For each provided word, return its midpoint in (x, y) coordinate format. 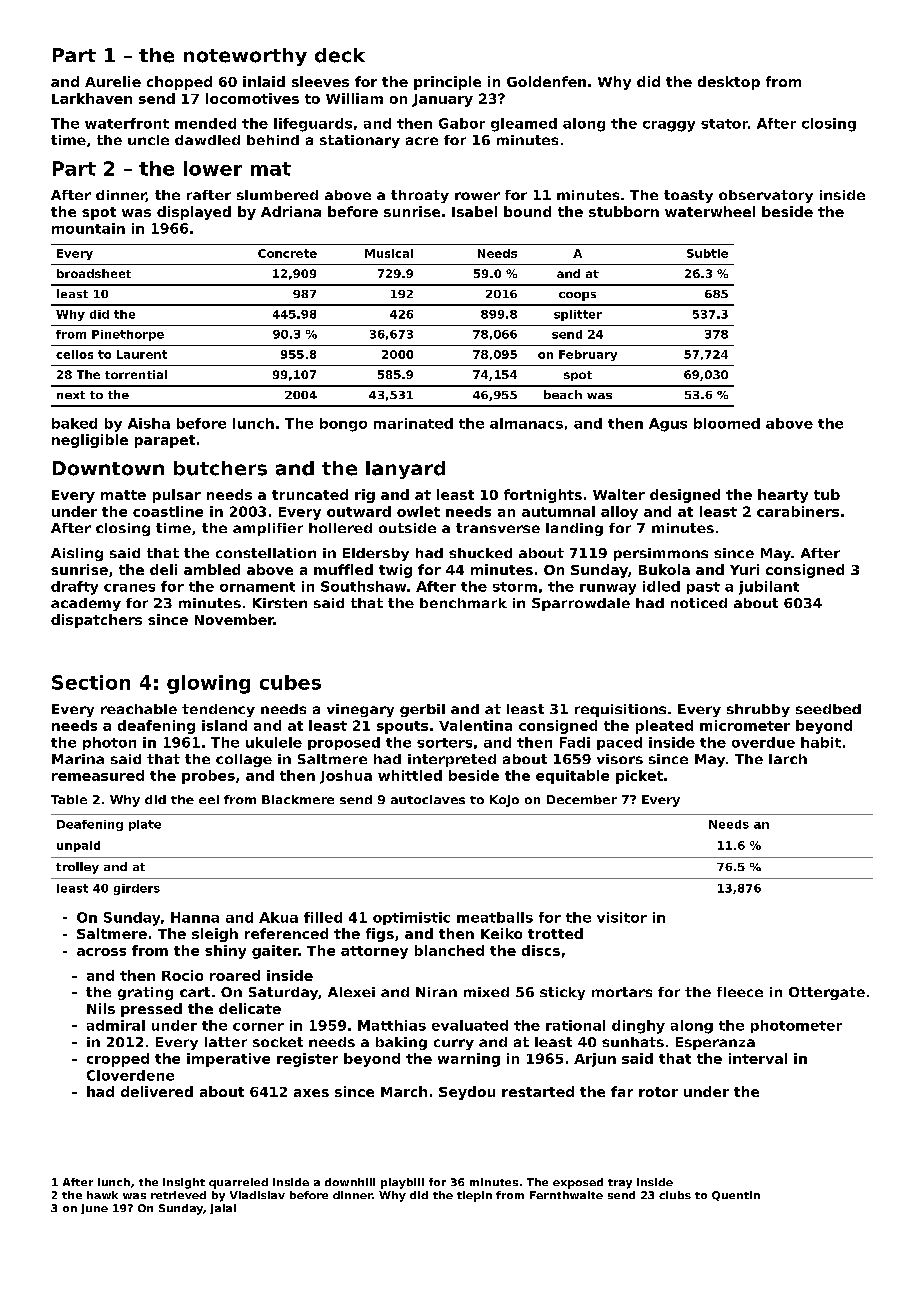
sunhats (633, 1042)
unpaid (78, 846)
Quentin (736, 1196)
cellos (74, 354)
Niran (436, 992)
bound (527, 211)
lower (213, 168)
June (94, 1209)
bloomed (727, 423)
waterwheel (710, 211)
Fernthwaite (566, 1195)
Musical (389, 253)
